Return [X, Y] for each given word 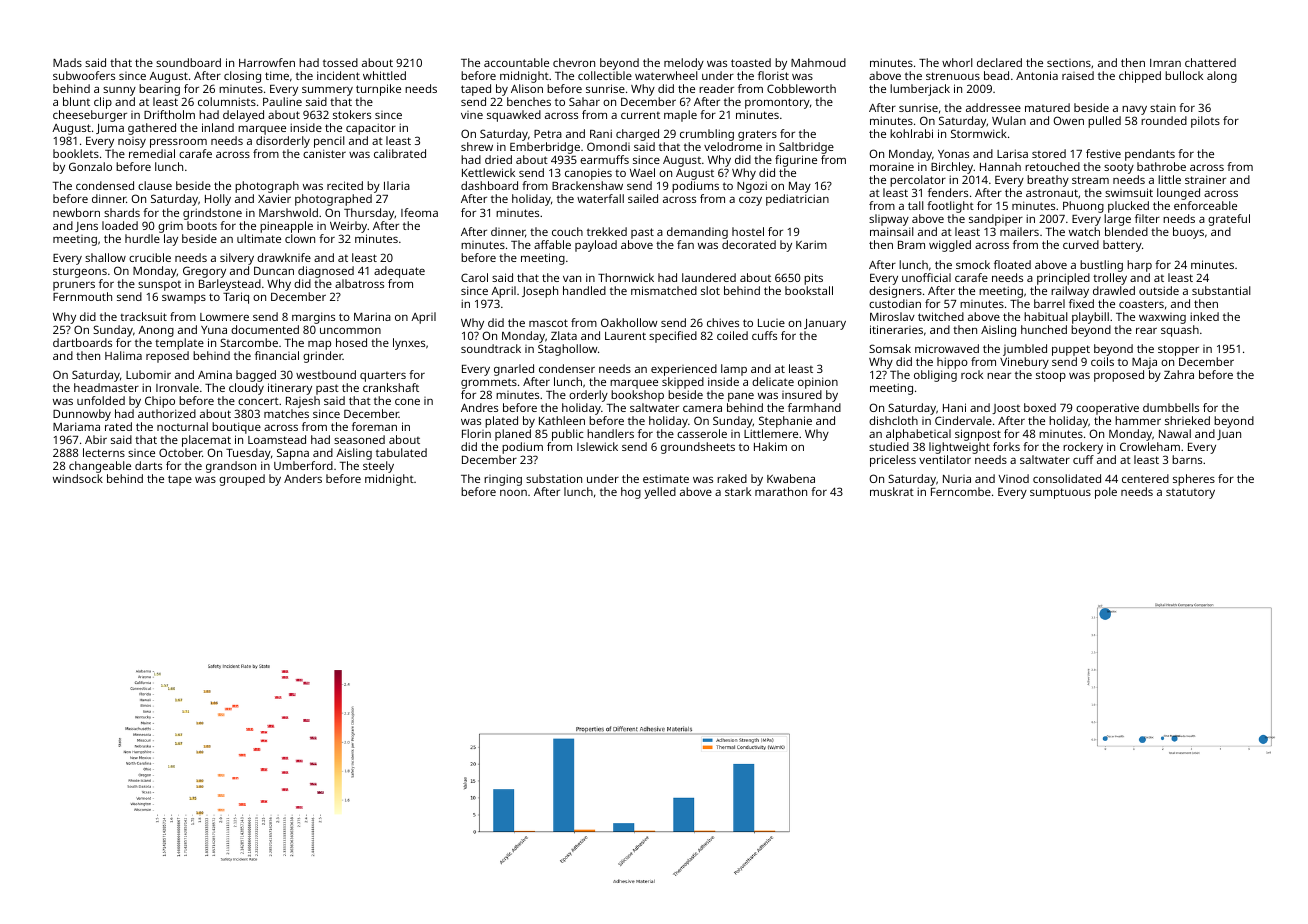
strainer [1205, 179]
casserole [702, 433]
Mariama [76, 426]
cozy [750, 201]
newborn [76, 212]
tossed [340, 62]
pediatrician [797, 200]
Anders [303, 478]
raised [1078, 75]
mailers [1019, 231]
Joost [1006, 409]
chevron [574, 62]
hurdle [142, 238]
